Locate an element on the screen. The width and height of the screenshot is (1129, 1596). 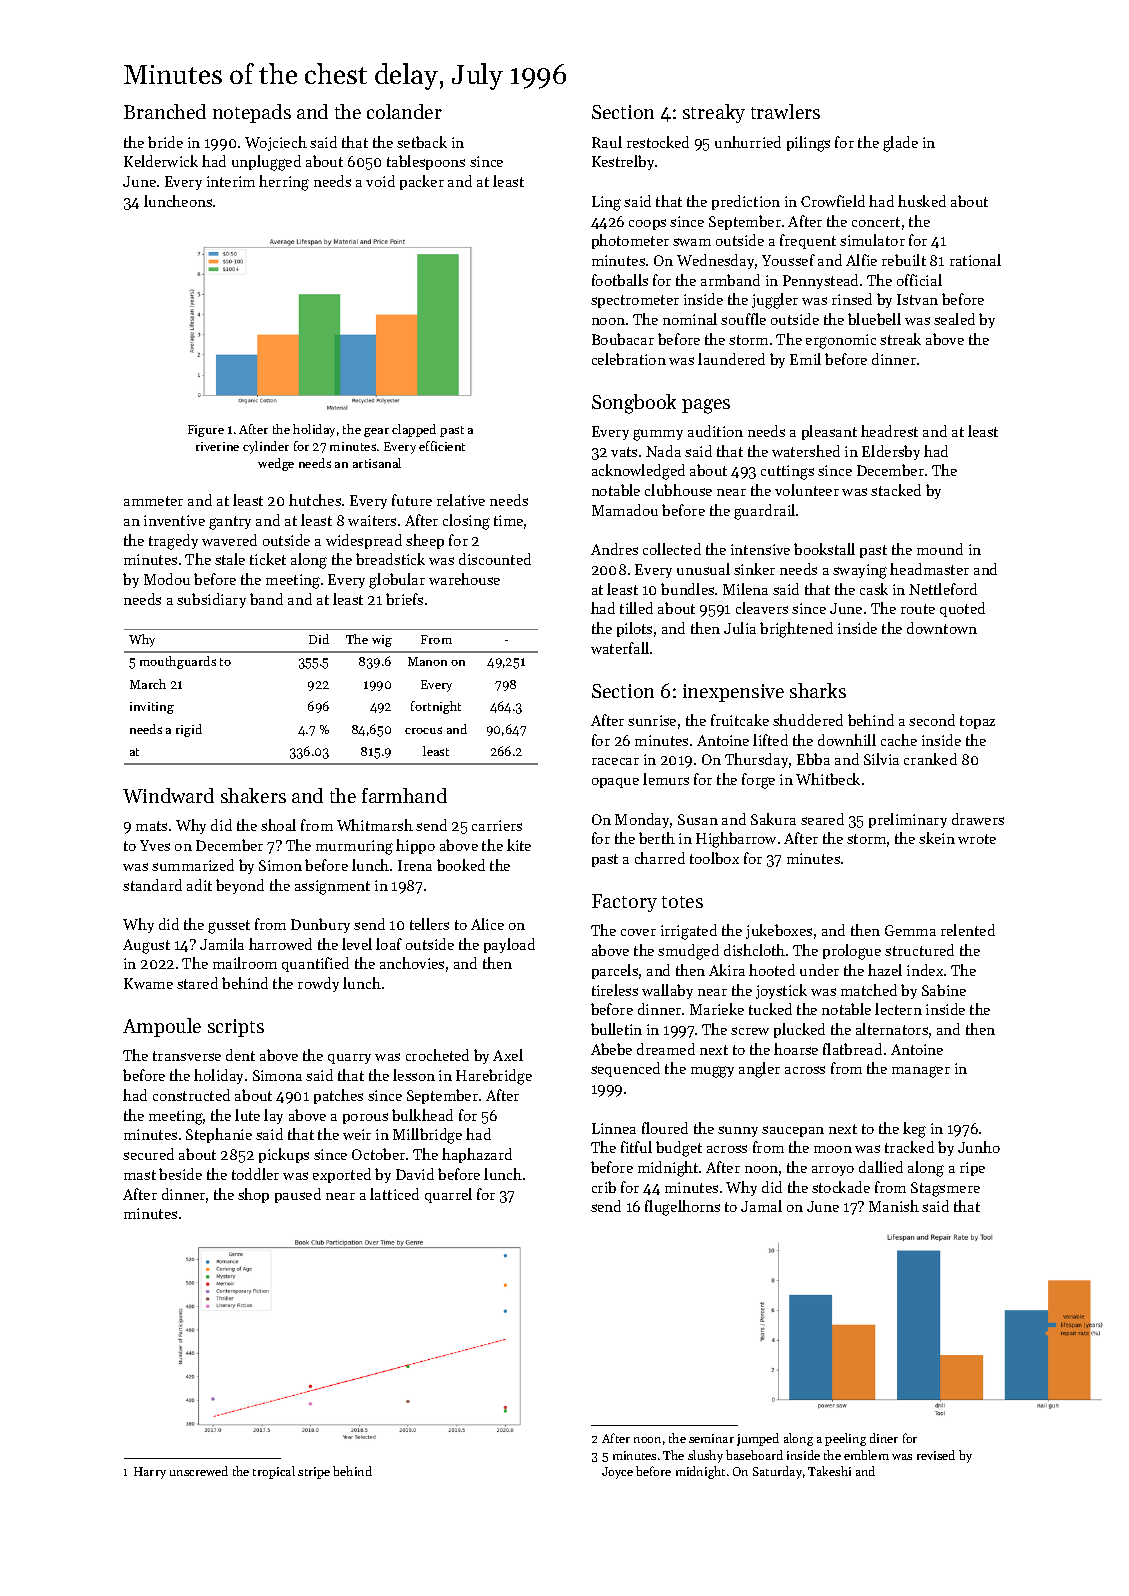
notepads is located at coordinates (252, 113).
